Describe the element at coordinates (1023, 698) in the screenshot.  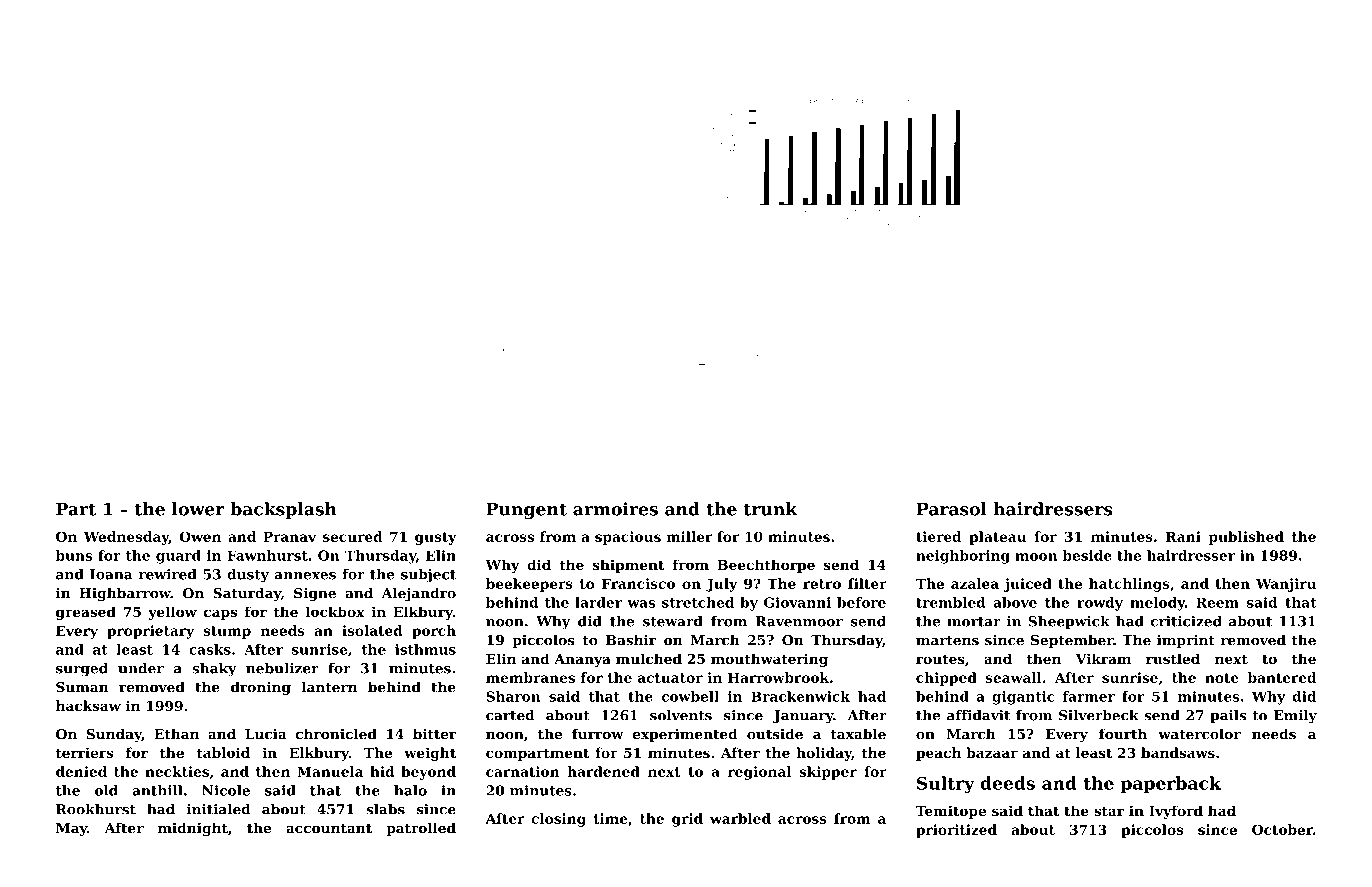
I see `gigantic` at that location.
